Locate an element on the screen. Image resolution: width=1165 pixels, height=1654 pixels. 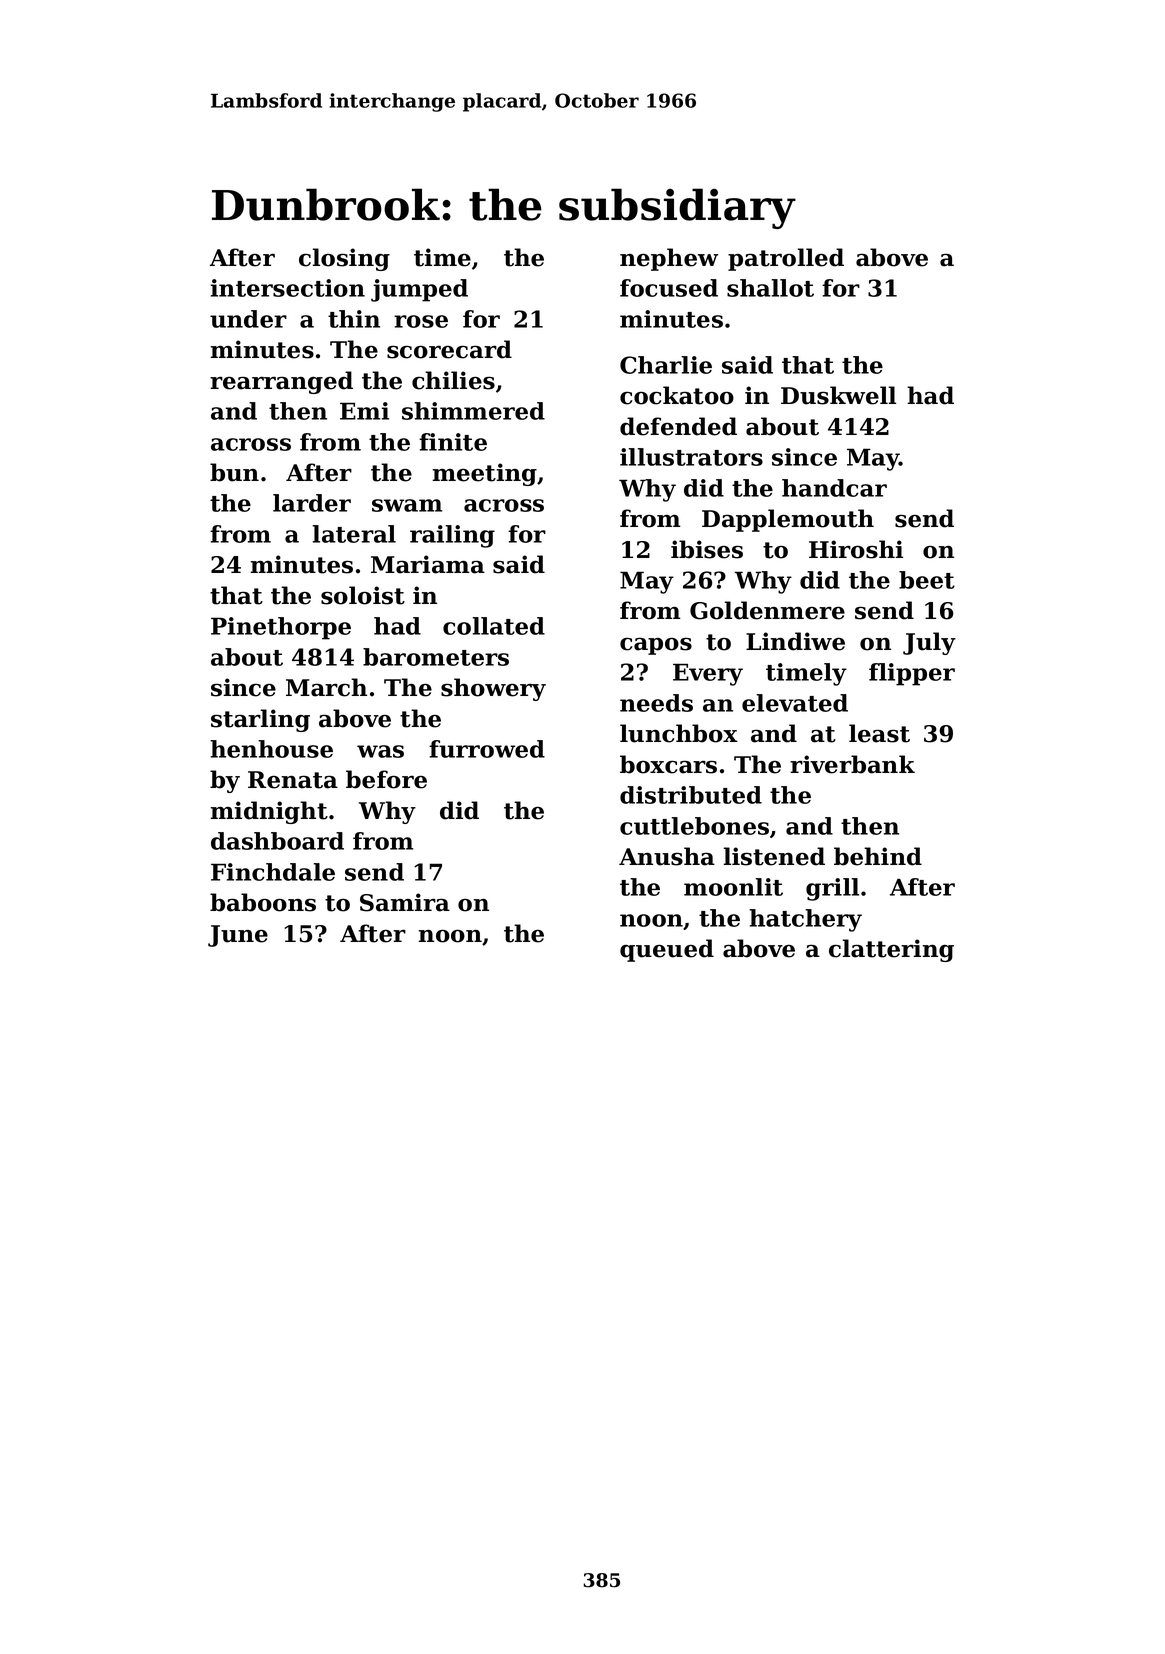
Duskwell is located at coordinates (838, 395).
